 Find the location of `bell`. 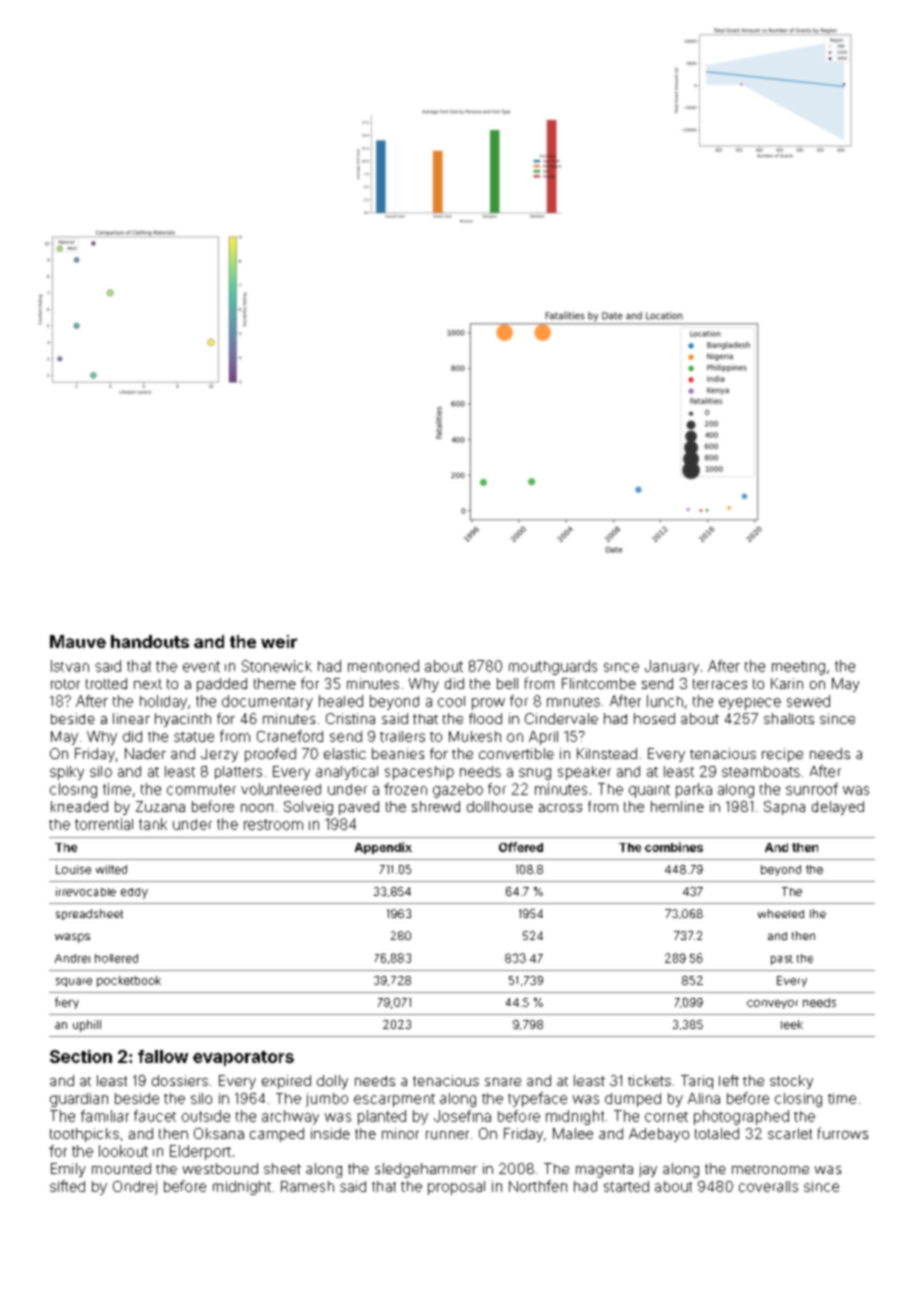

bell is located at coordinates (507, 683).
